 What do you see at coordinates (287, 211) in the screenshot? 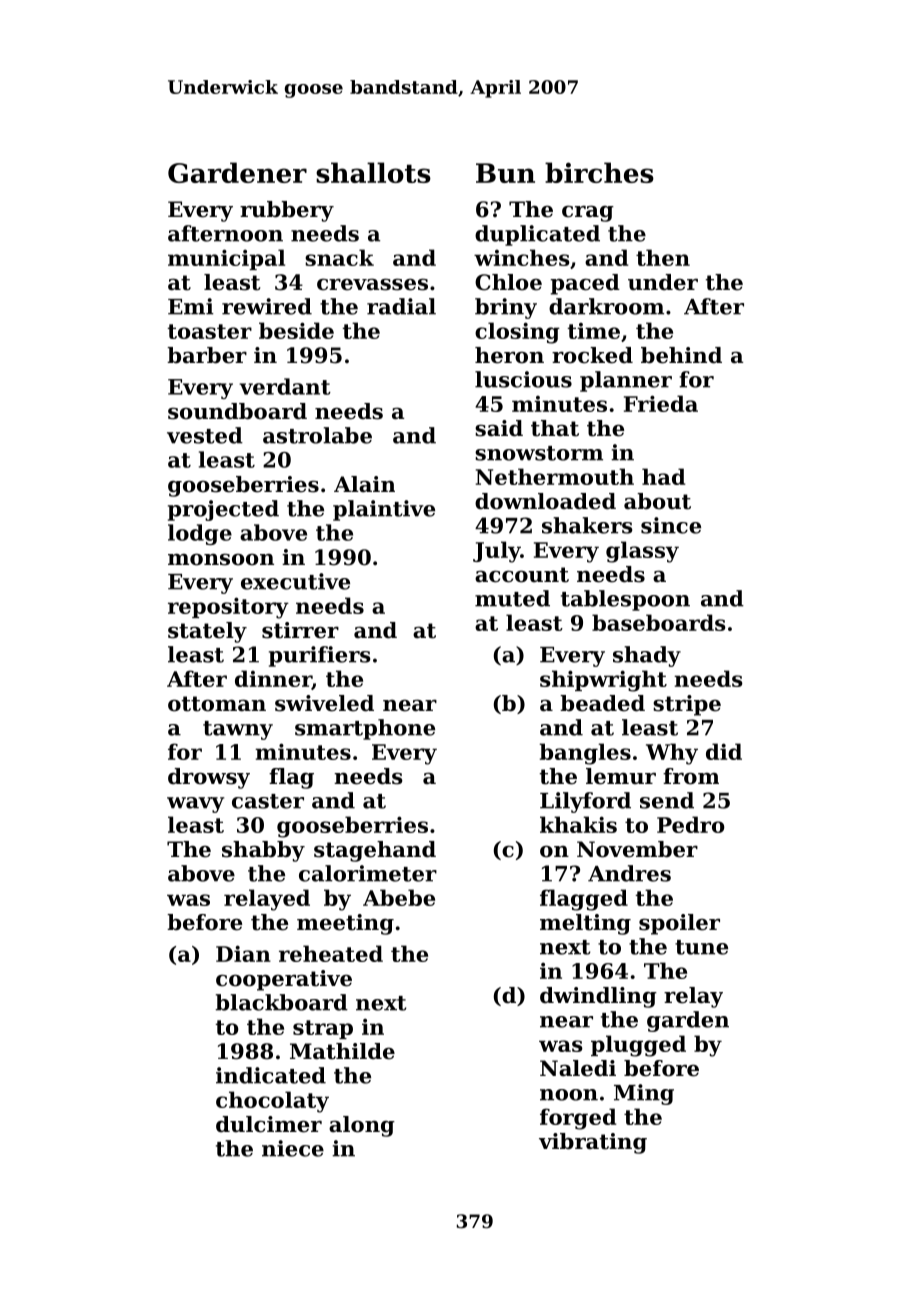
I see `rubbery` at bounding box center [287, 211].
